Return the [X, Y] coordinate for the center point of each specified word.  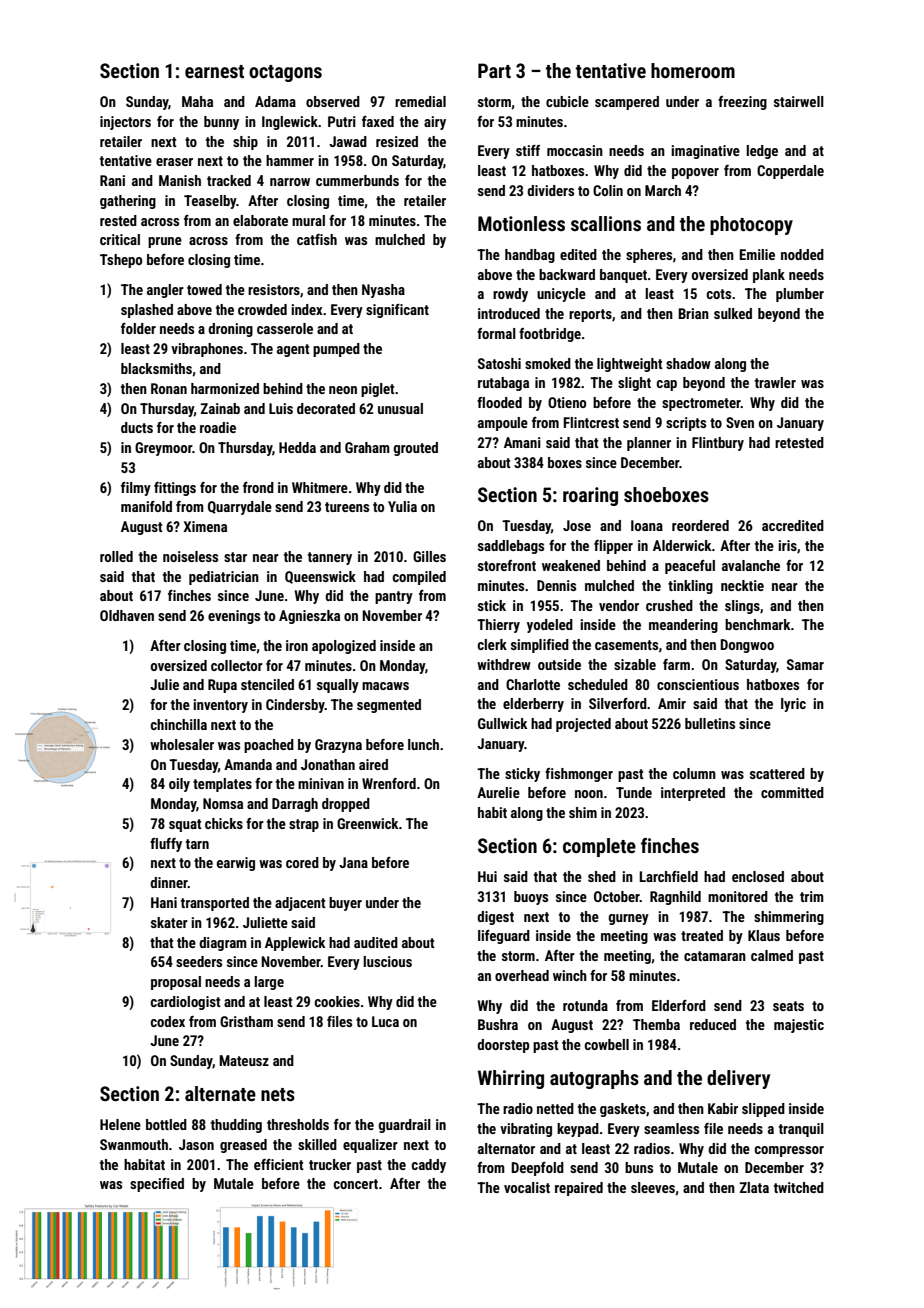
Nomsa [223, 803]
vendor [619, 605]
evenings [234, 617]
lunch [423, 744]
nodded [802, 254]
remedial [420, 101]
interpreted [693, 794]
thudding [236, 1126]
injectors [125, 123]
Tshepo [121, 261]
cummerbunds [357, 180]
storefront [507, 565]
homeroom [693, 70]
